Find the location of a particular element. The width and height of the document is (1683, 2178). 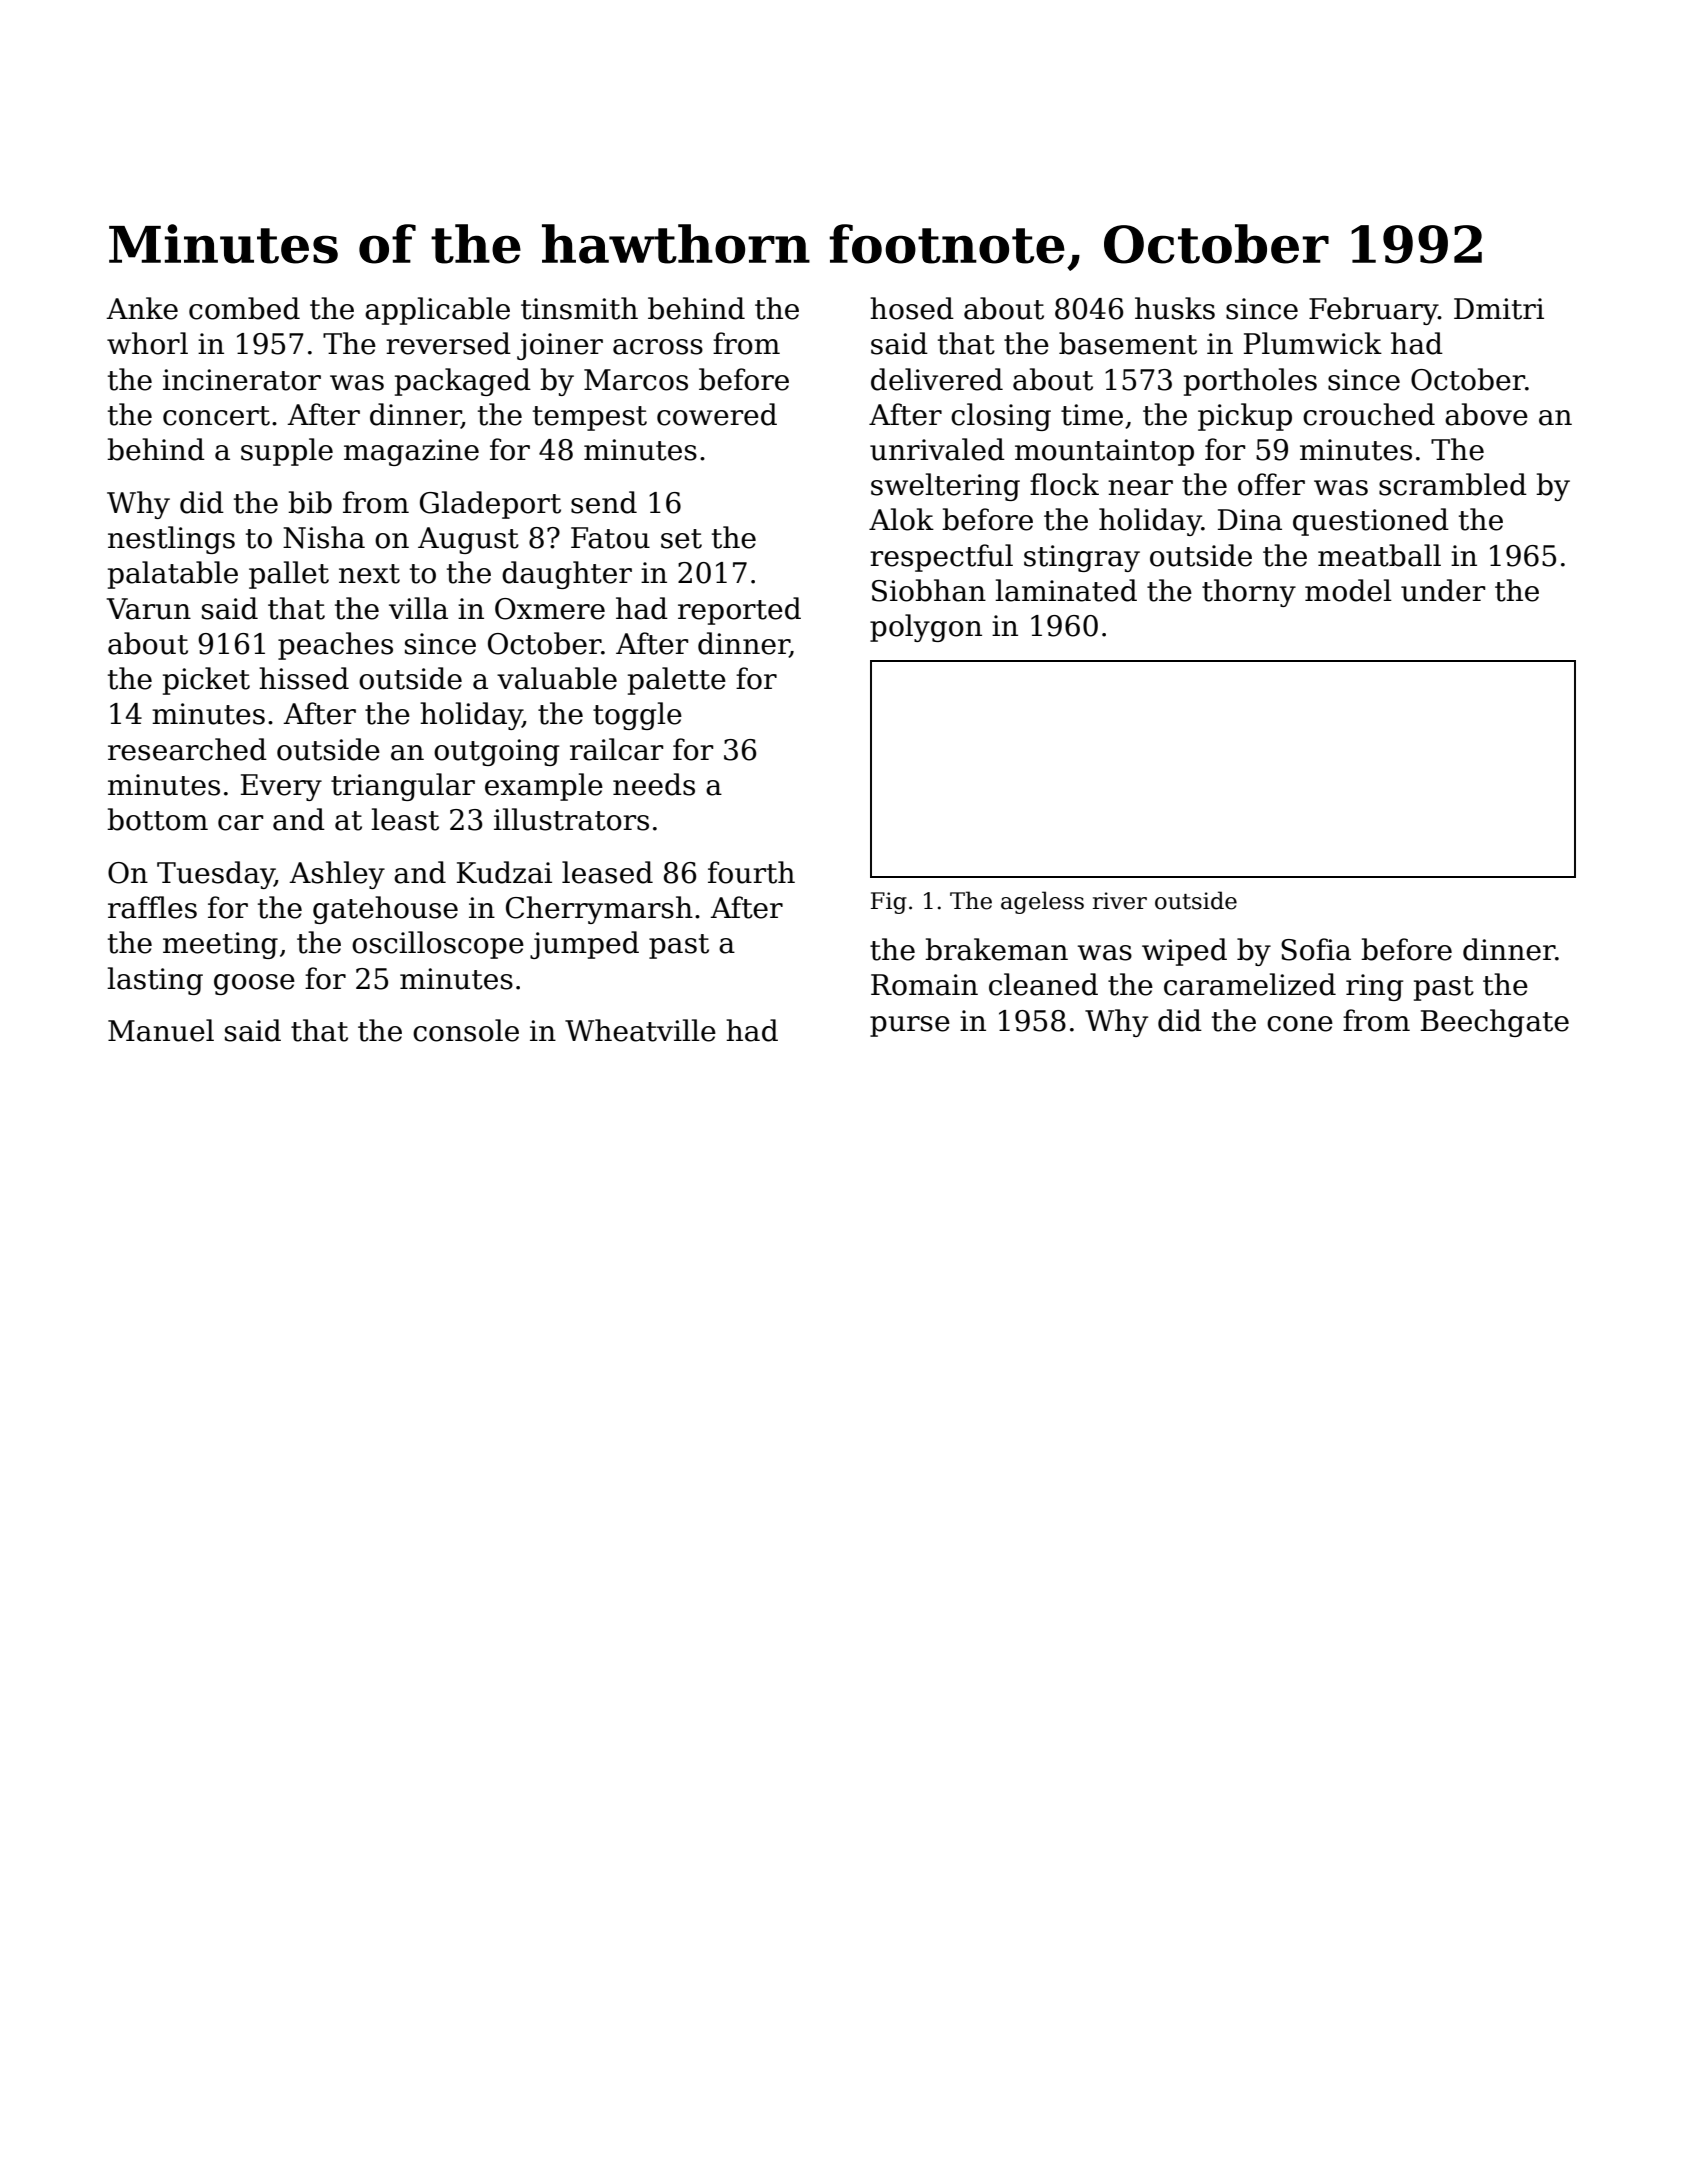

under is located at coordinates (1443, 590).
